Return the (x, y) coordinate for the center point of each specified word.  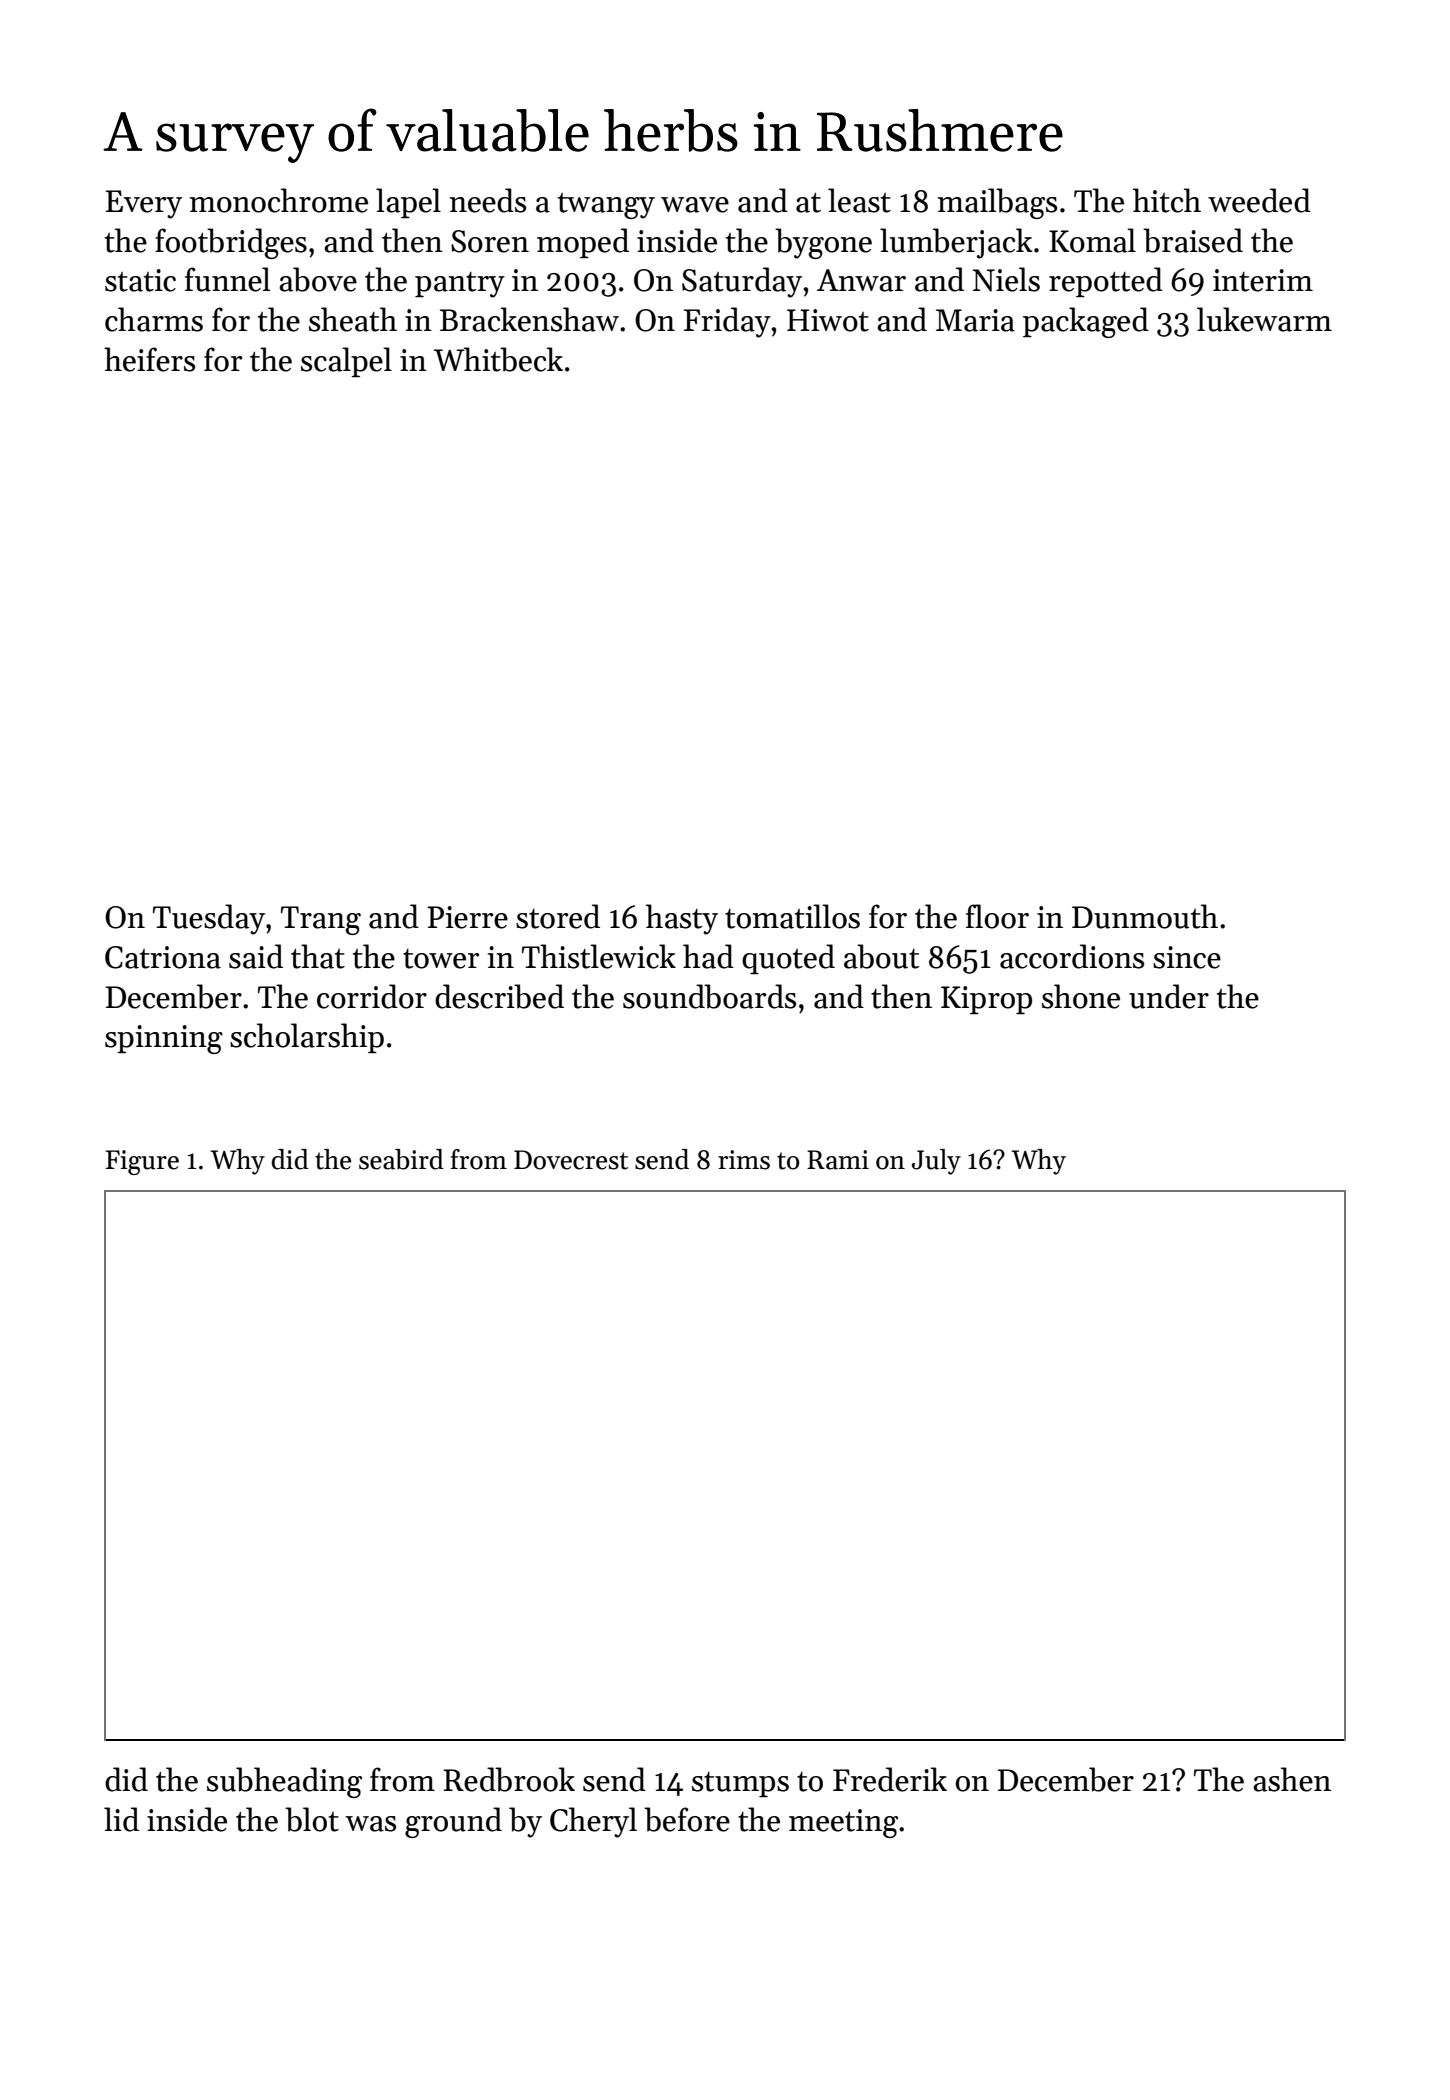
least (859, 200)
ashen (1292, 1779)
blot (312, 1819)
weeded (1259, 200)
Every (144, 204)
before (687, 1819)
